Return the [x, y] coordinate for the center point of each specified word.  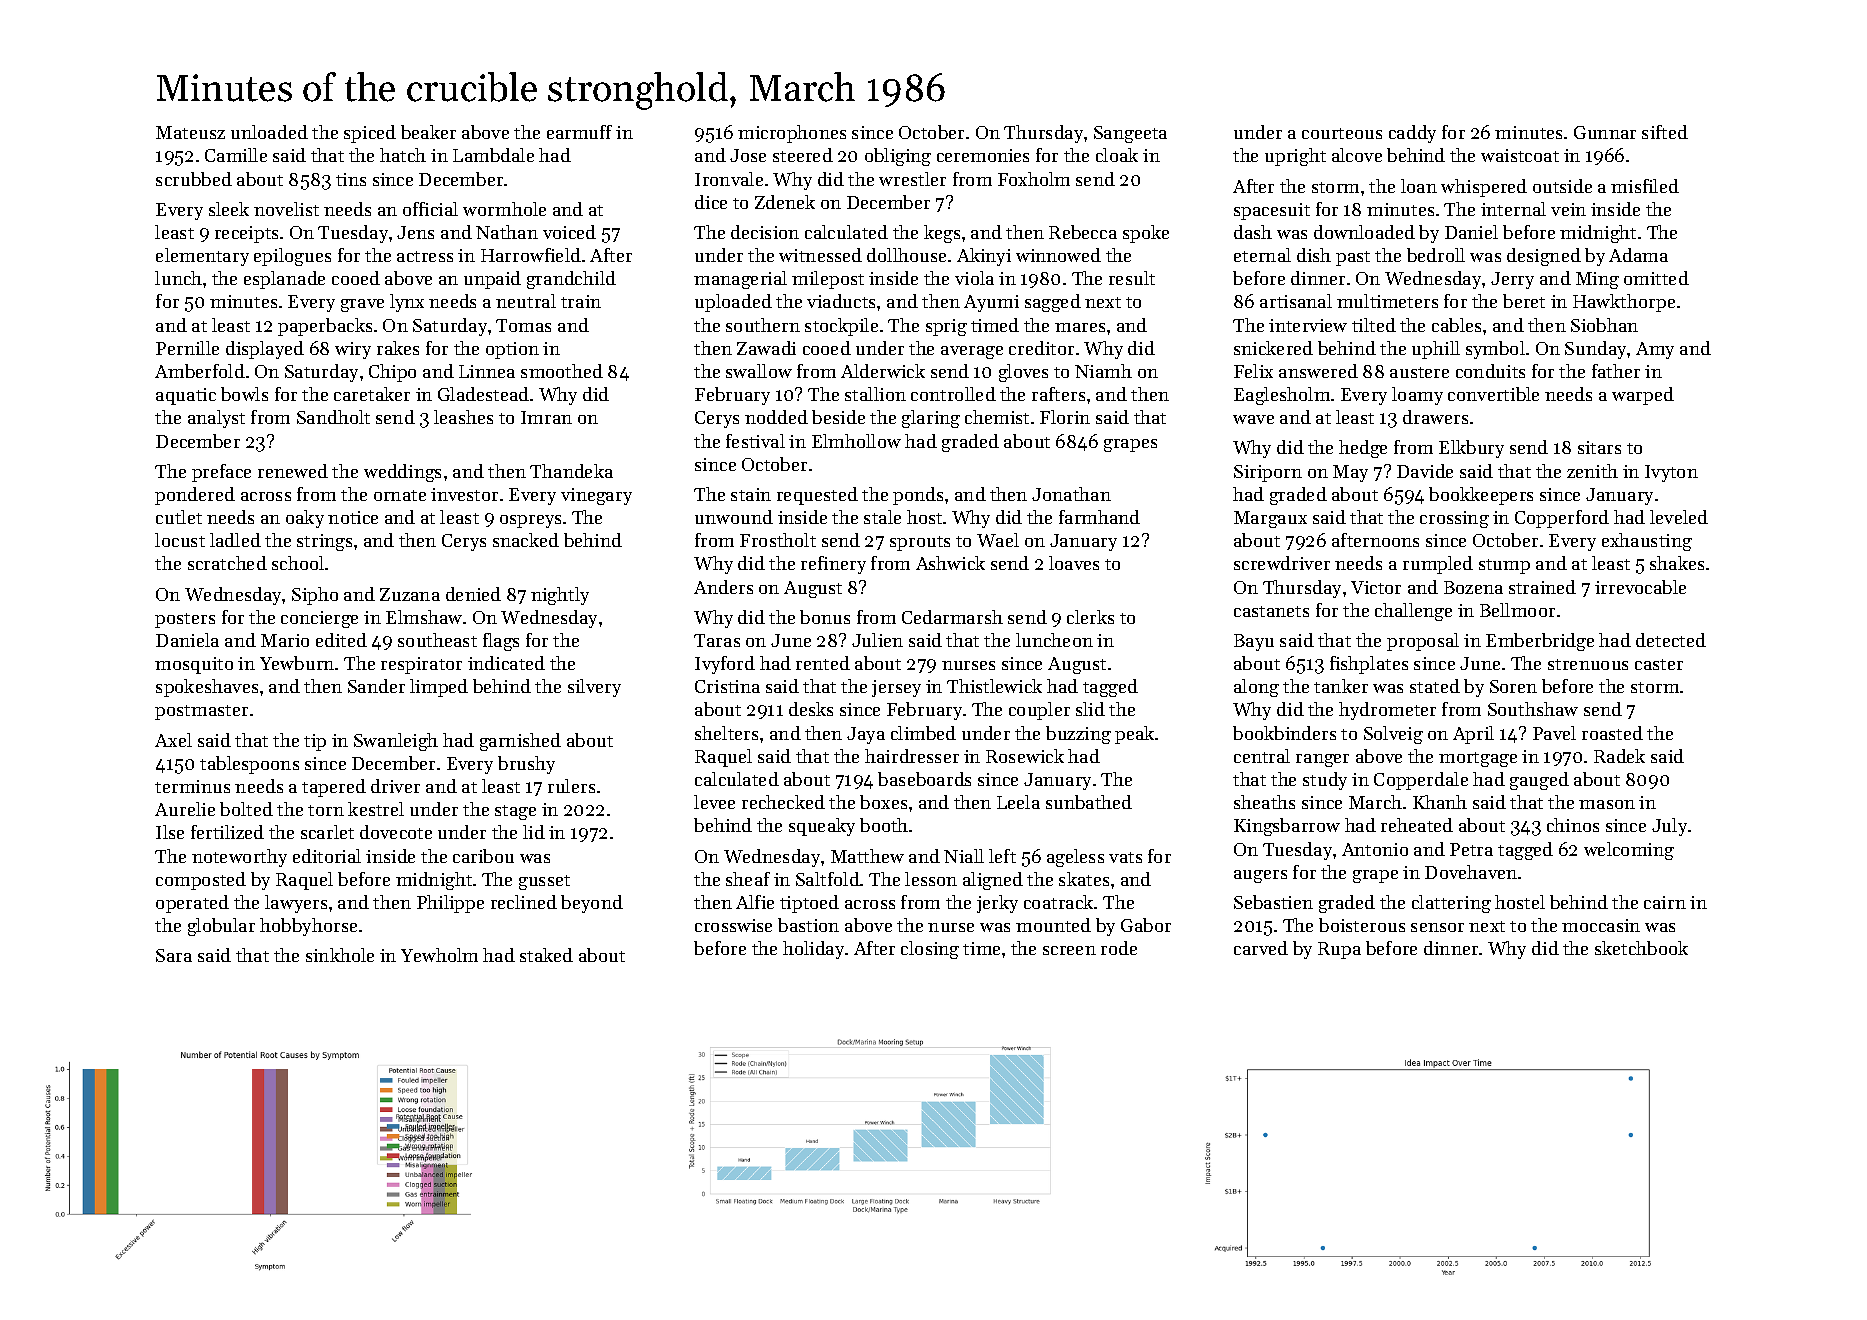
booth [884, 825]
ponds [918, 496]
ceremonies [983, 155]
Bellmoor [1517, 610]
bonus [825, 617]
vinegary [596, 496]
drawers [1435, 417]
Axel [173, 740]
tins [351, 179]
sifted [1665, 132]
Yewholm [439, 955]
